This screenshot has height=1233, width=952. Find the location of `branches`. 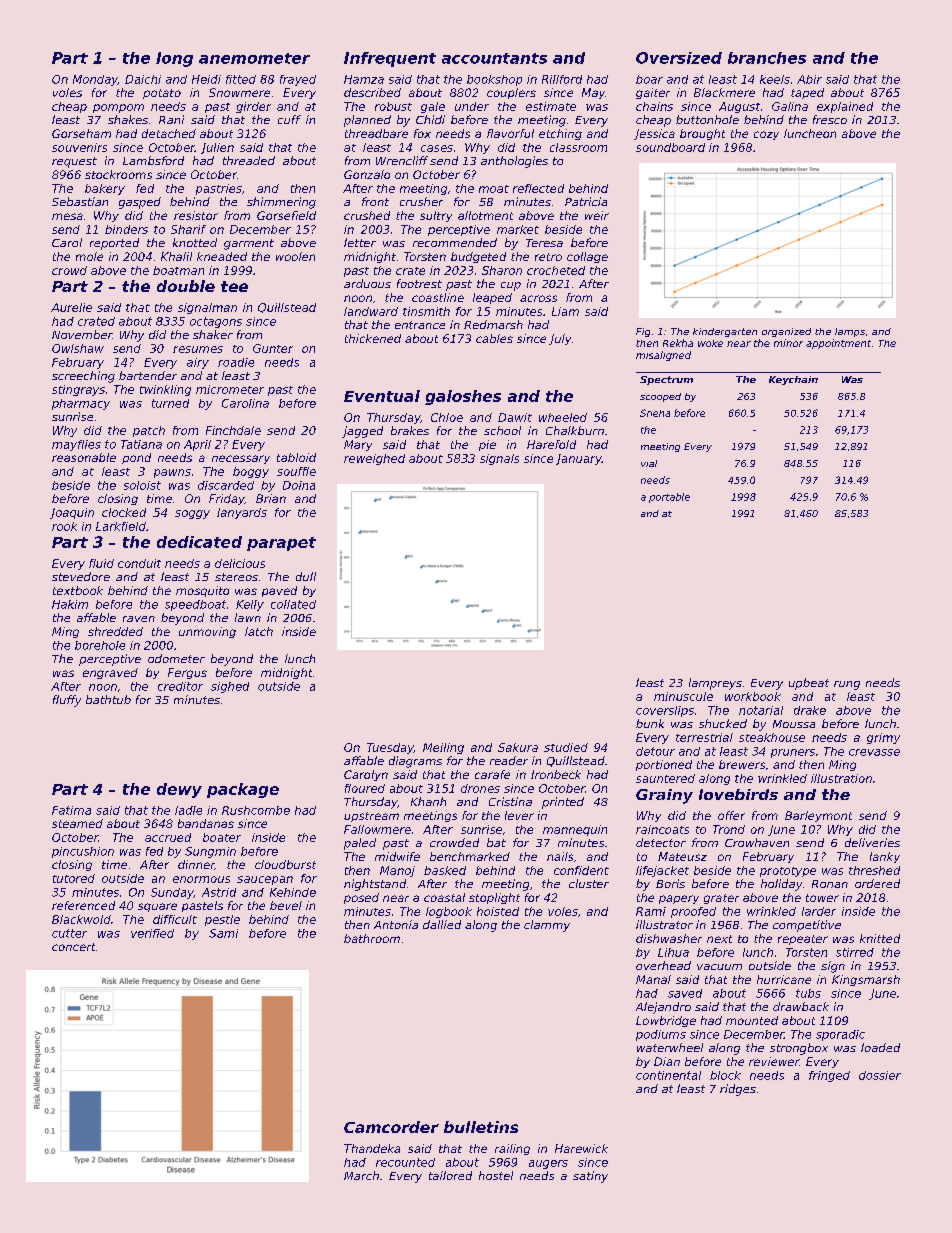

branches is located at coordinates (767, 58).
